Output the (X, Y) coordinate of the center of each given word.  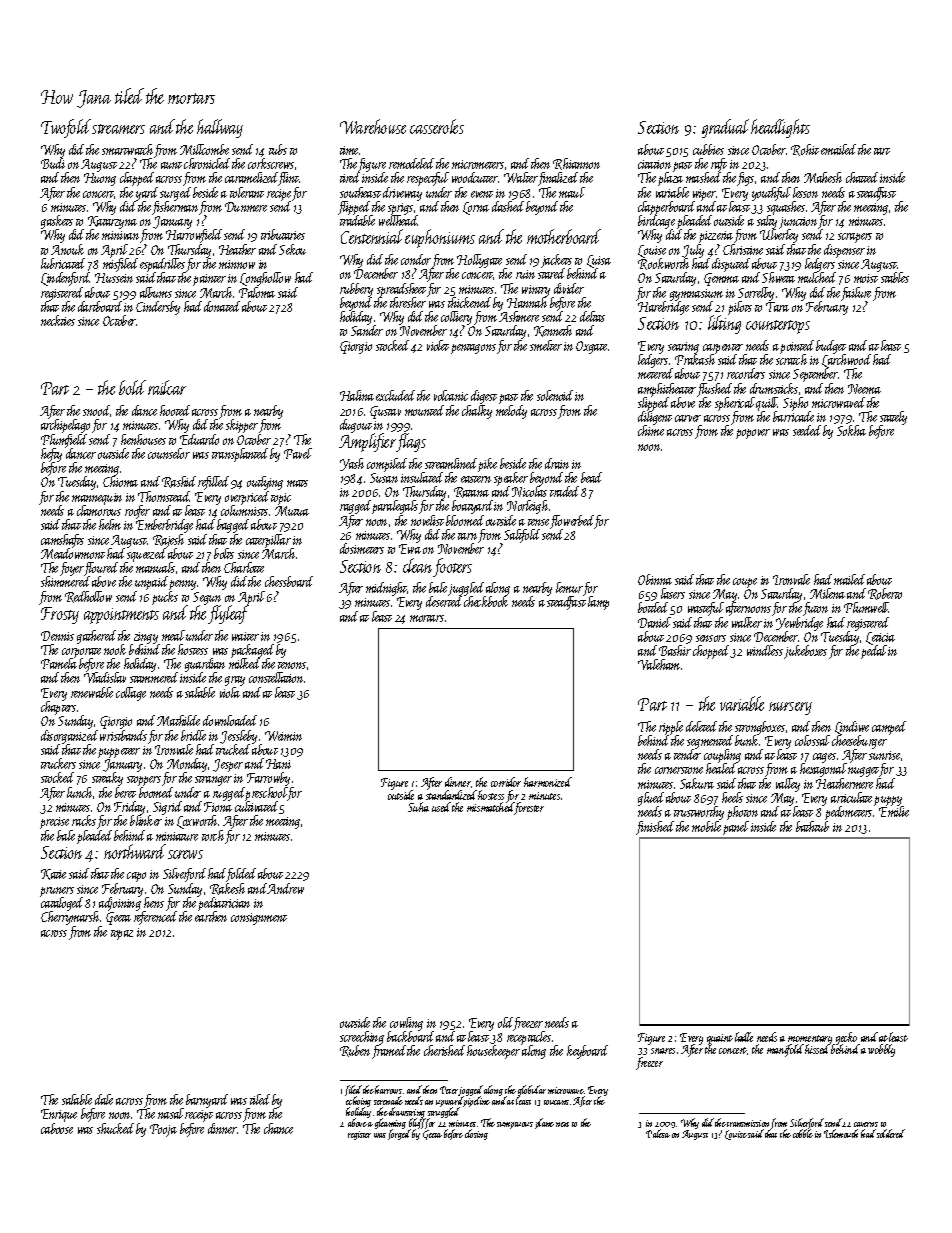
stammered (153, 678)
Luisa (599, 261)
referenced (155, 918)
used (441, 807)
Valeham (659, 664)
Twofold (66, 128)
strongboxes (760, 728)
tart (882, 151)
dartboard (100, 306)
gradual (725, 128)
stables (895, 277)
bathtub (812, 826)
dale (104, 1099)
